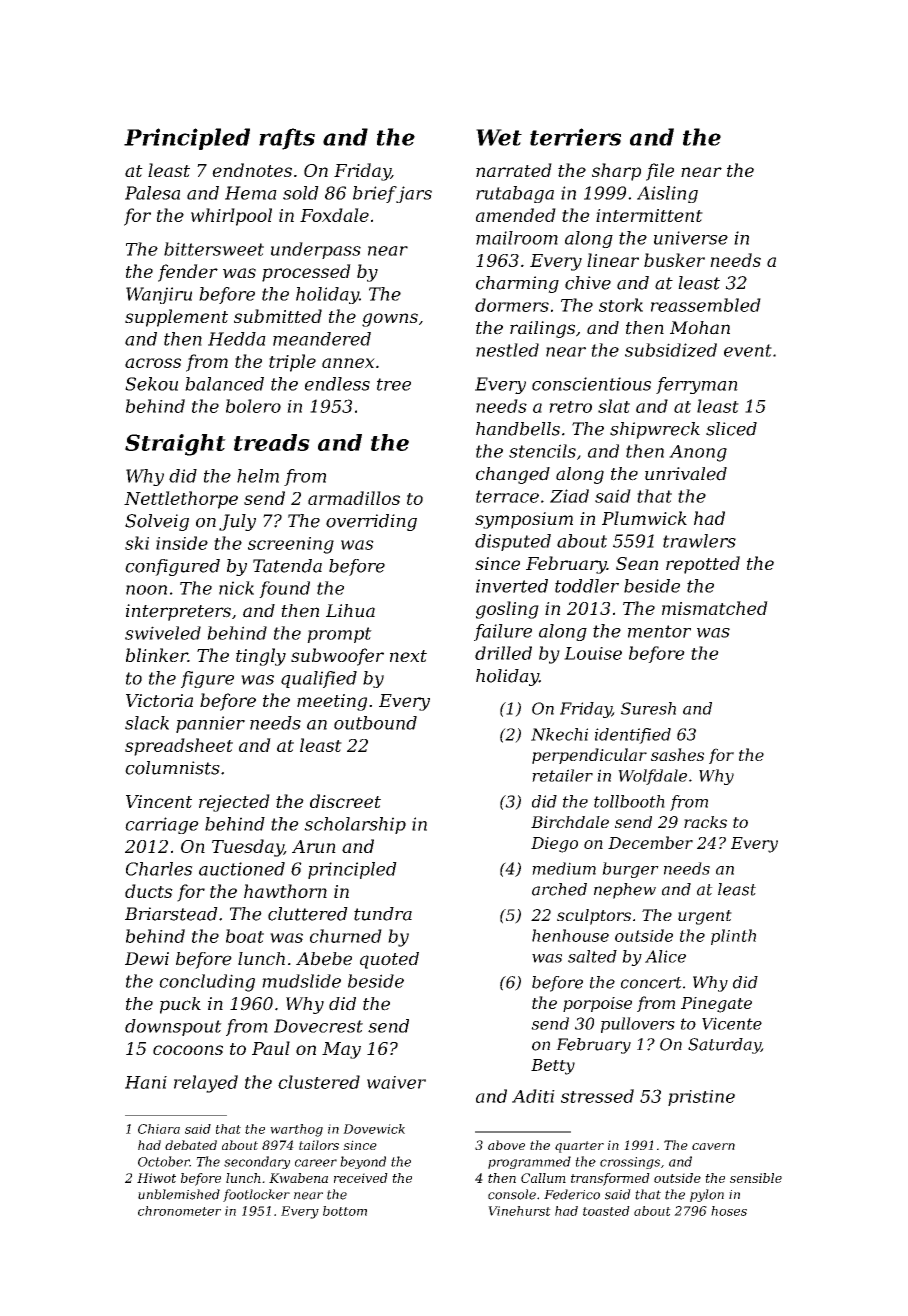  I want to click on Ziad, so click(569, 496).
